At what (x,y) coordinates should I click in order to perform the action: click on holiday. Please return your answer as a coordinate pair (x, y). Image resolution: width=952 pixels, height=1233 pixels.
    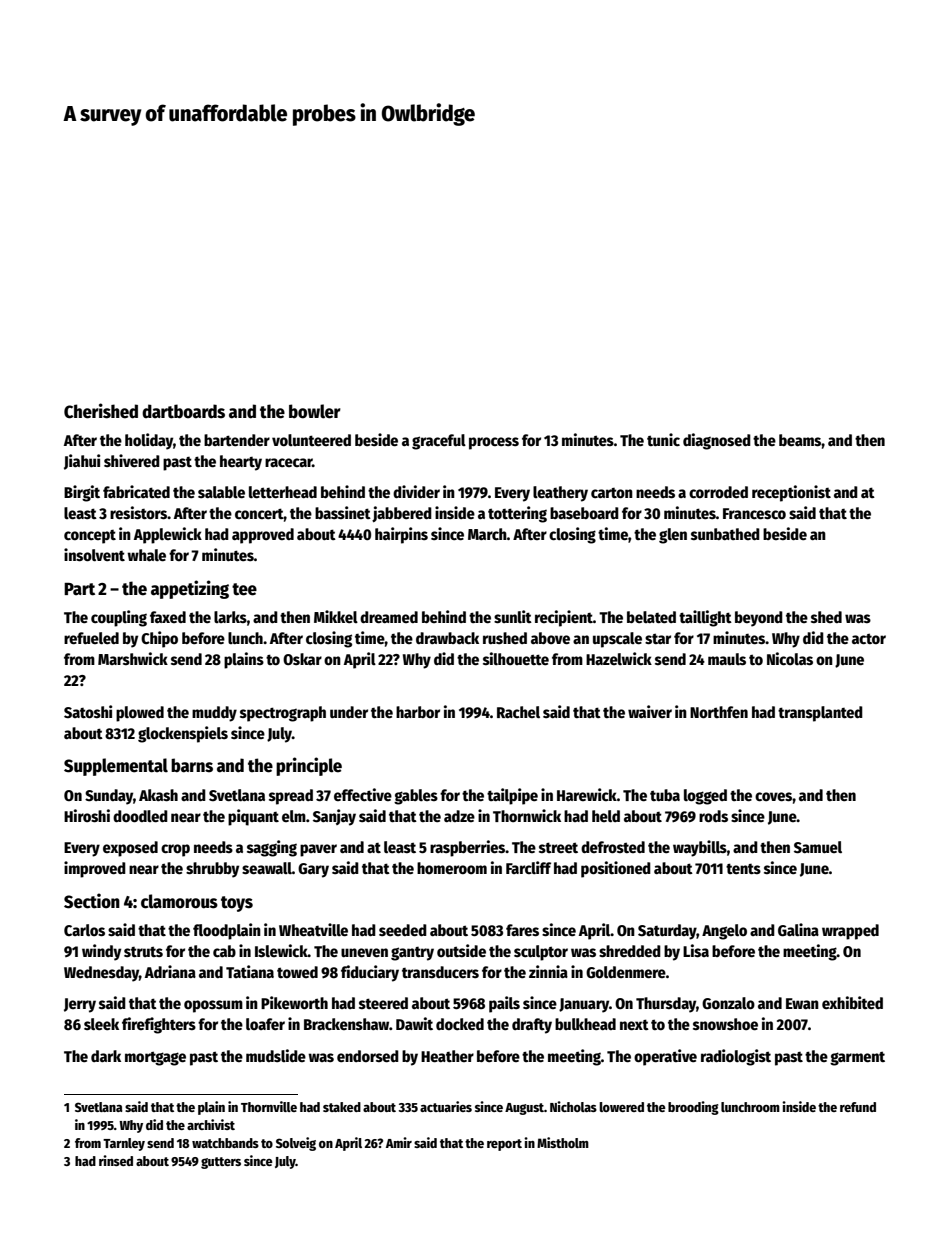
    Looking at the image, I should click on (149, 441).
